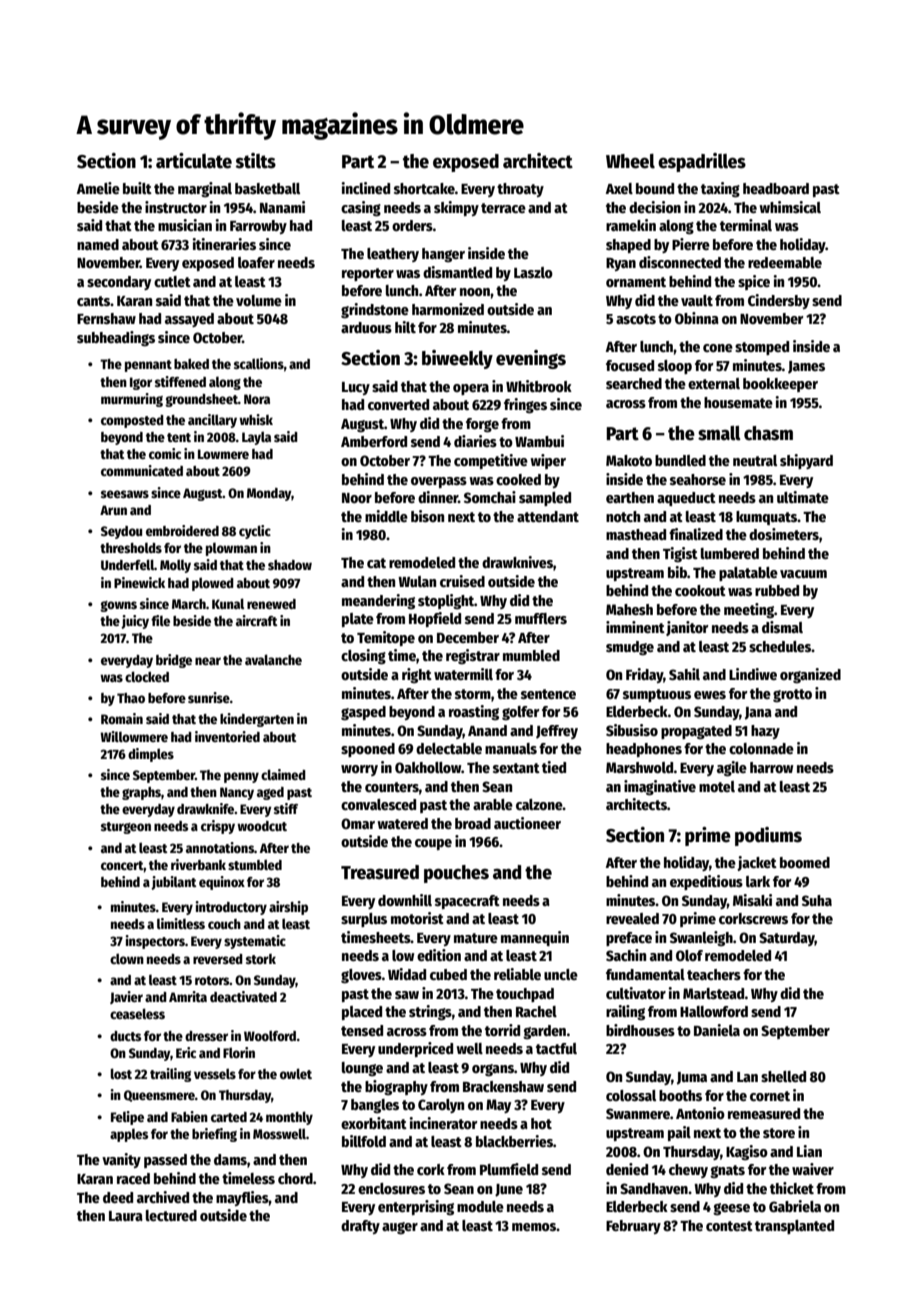  Describe the element at coordinates (633, 1227) in the screenshot. I see `February` at that location.
